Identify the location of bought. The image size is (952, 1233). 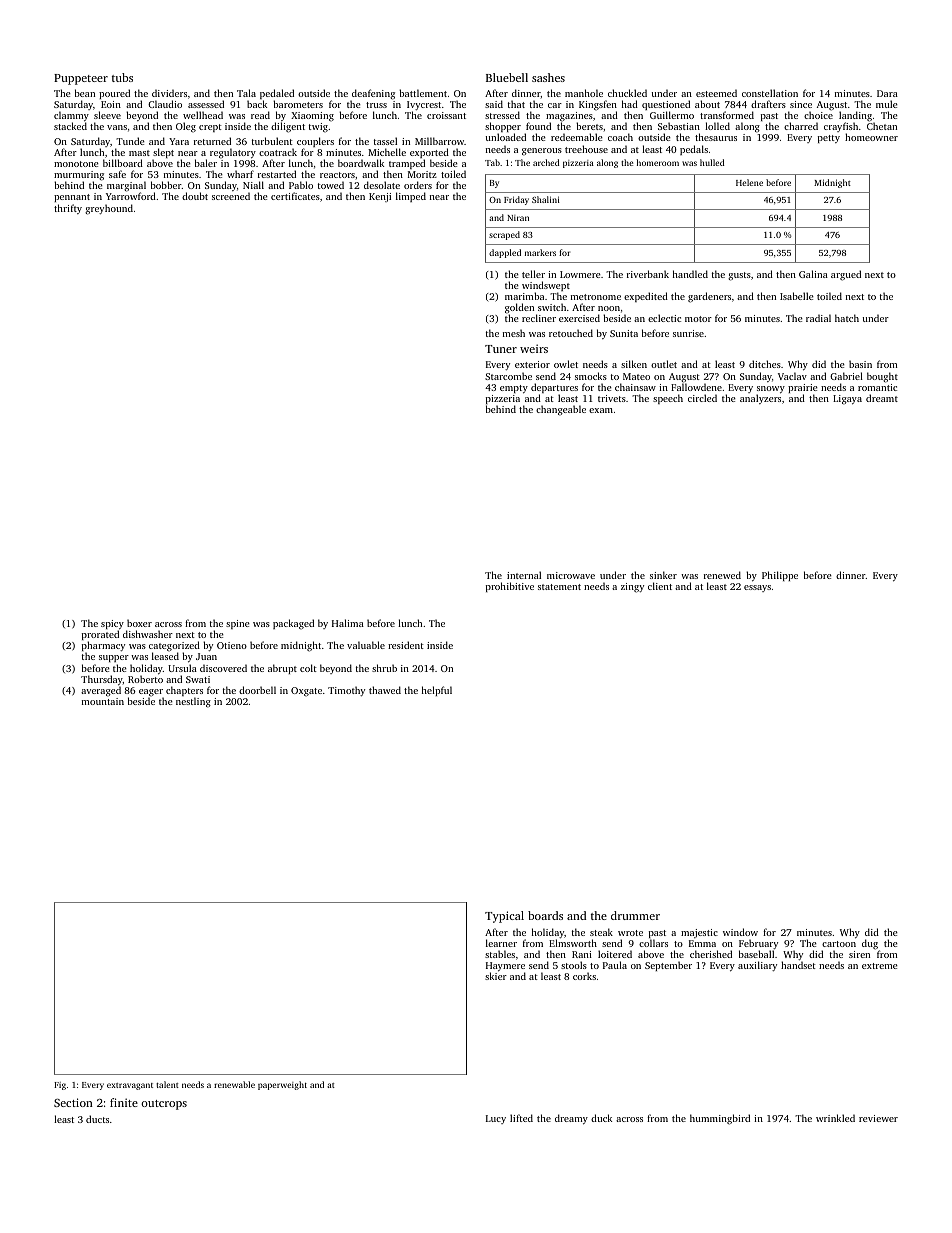
(882, 377).
